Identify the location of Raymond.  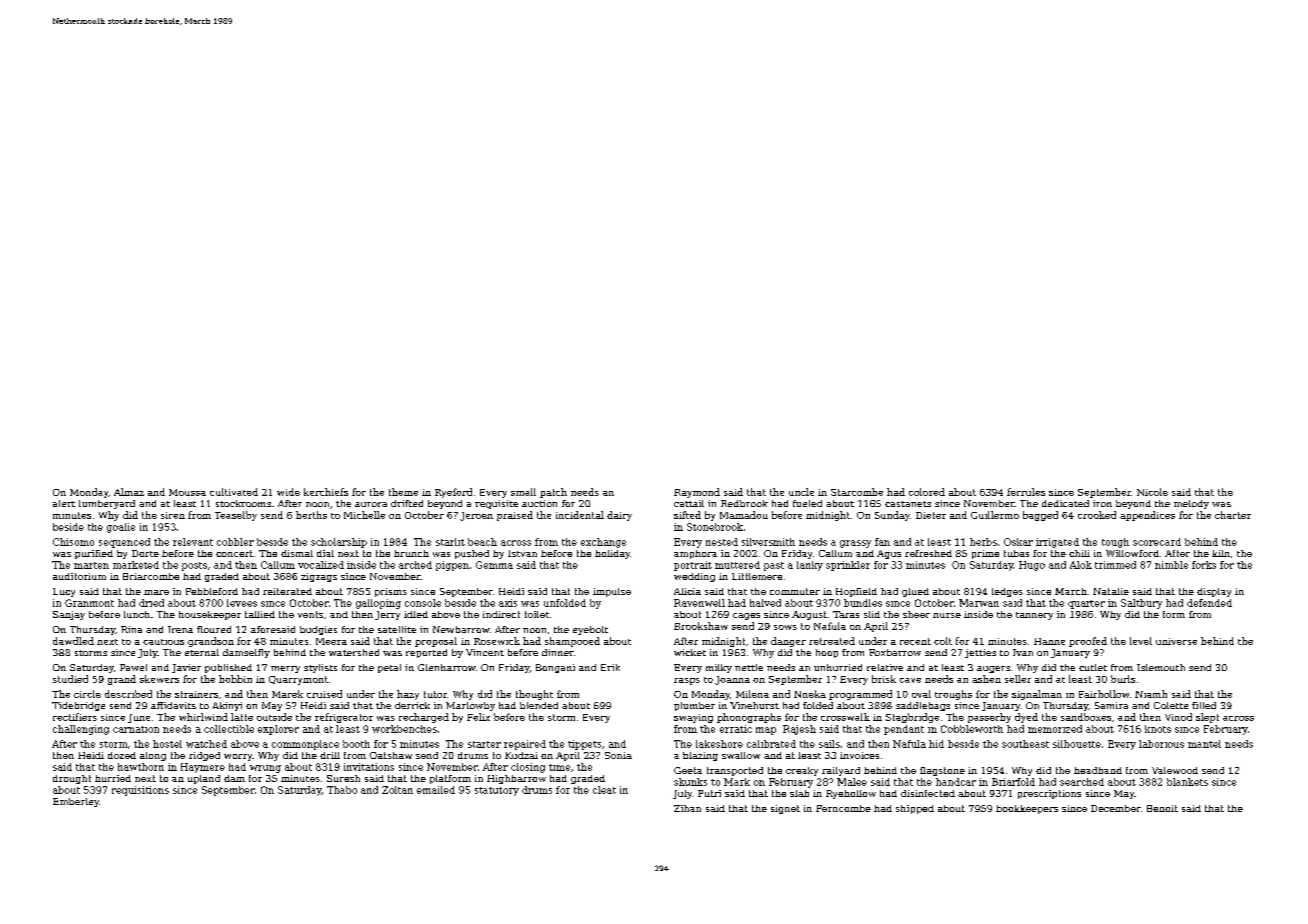
(697, 493).
